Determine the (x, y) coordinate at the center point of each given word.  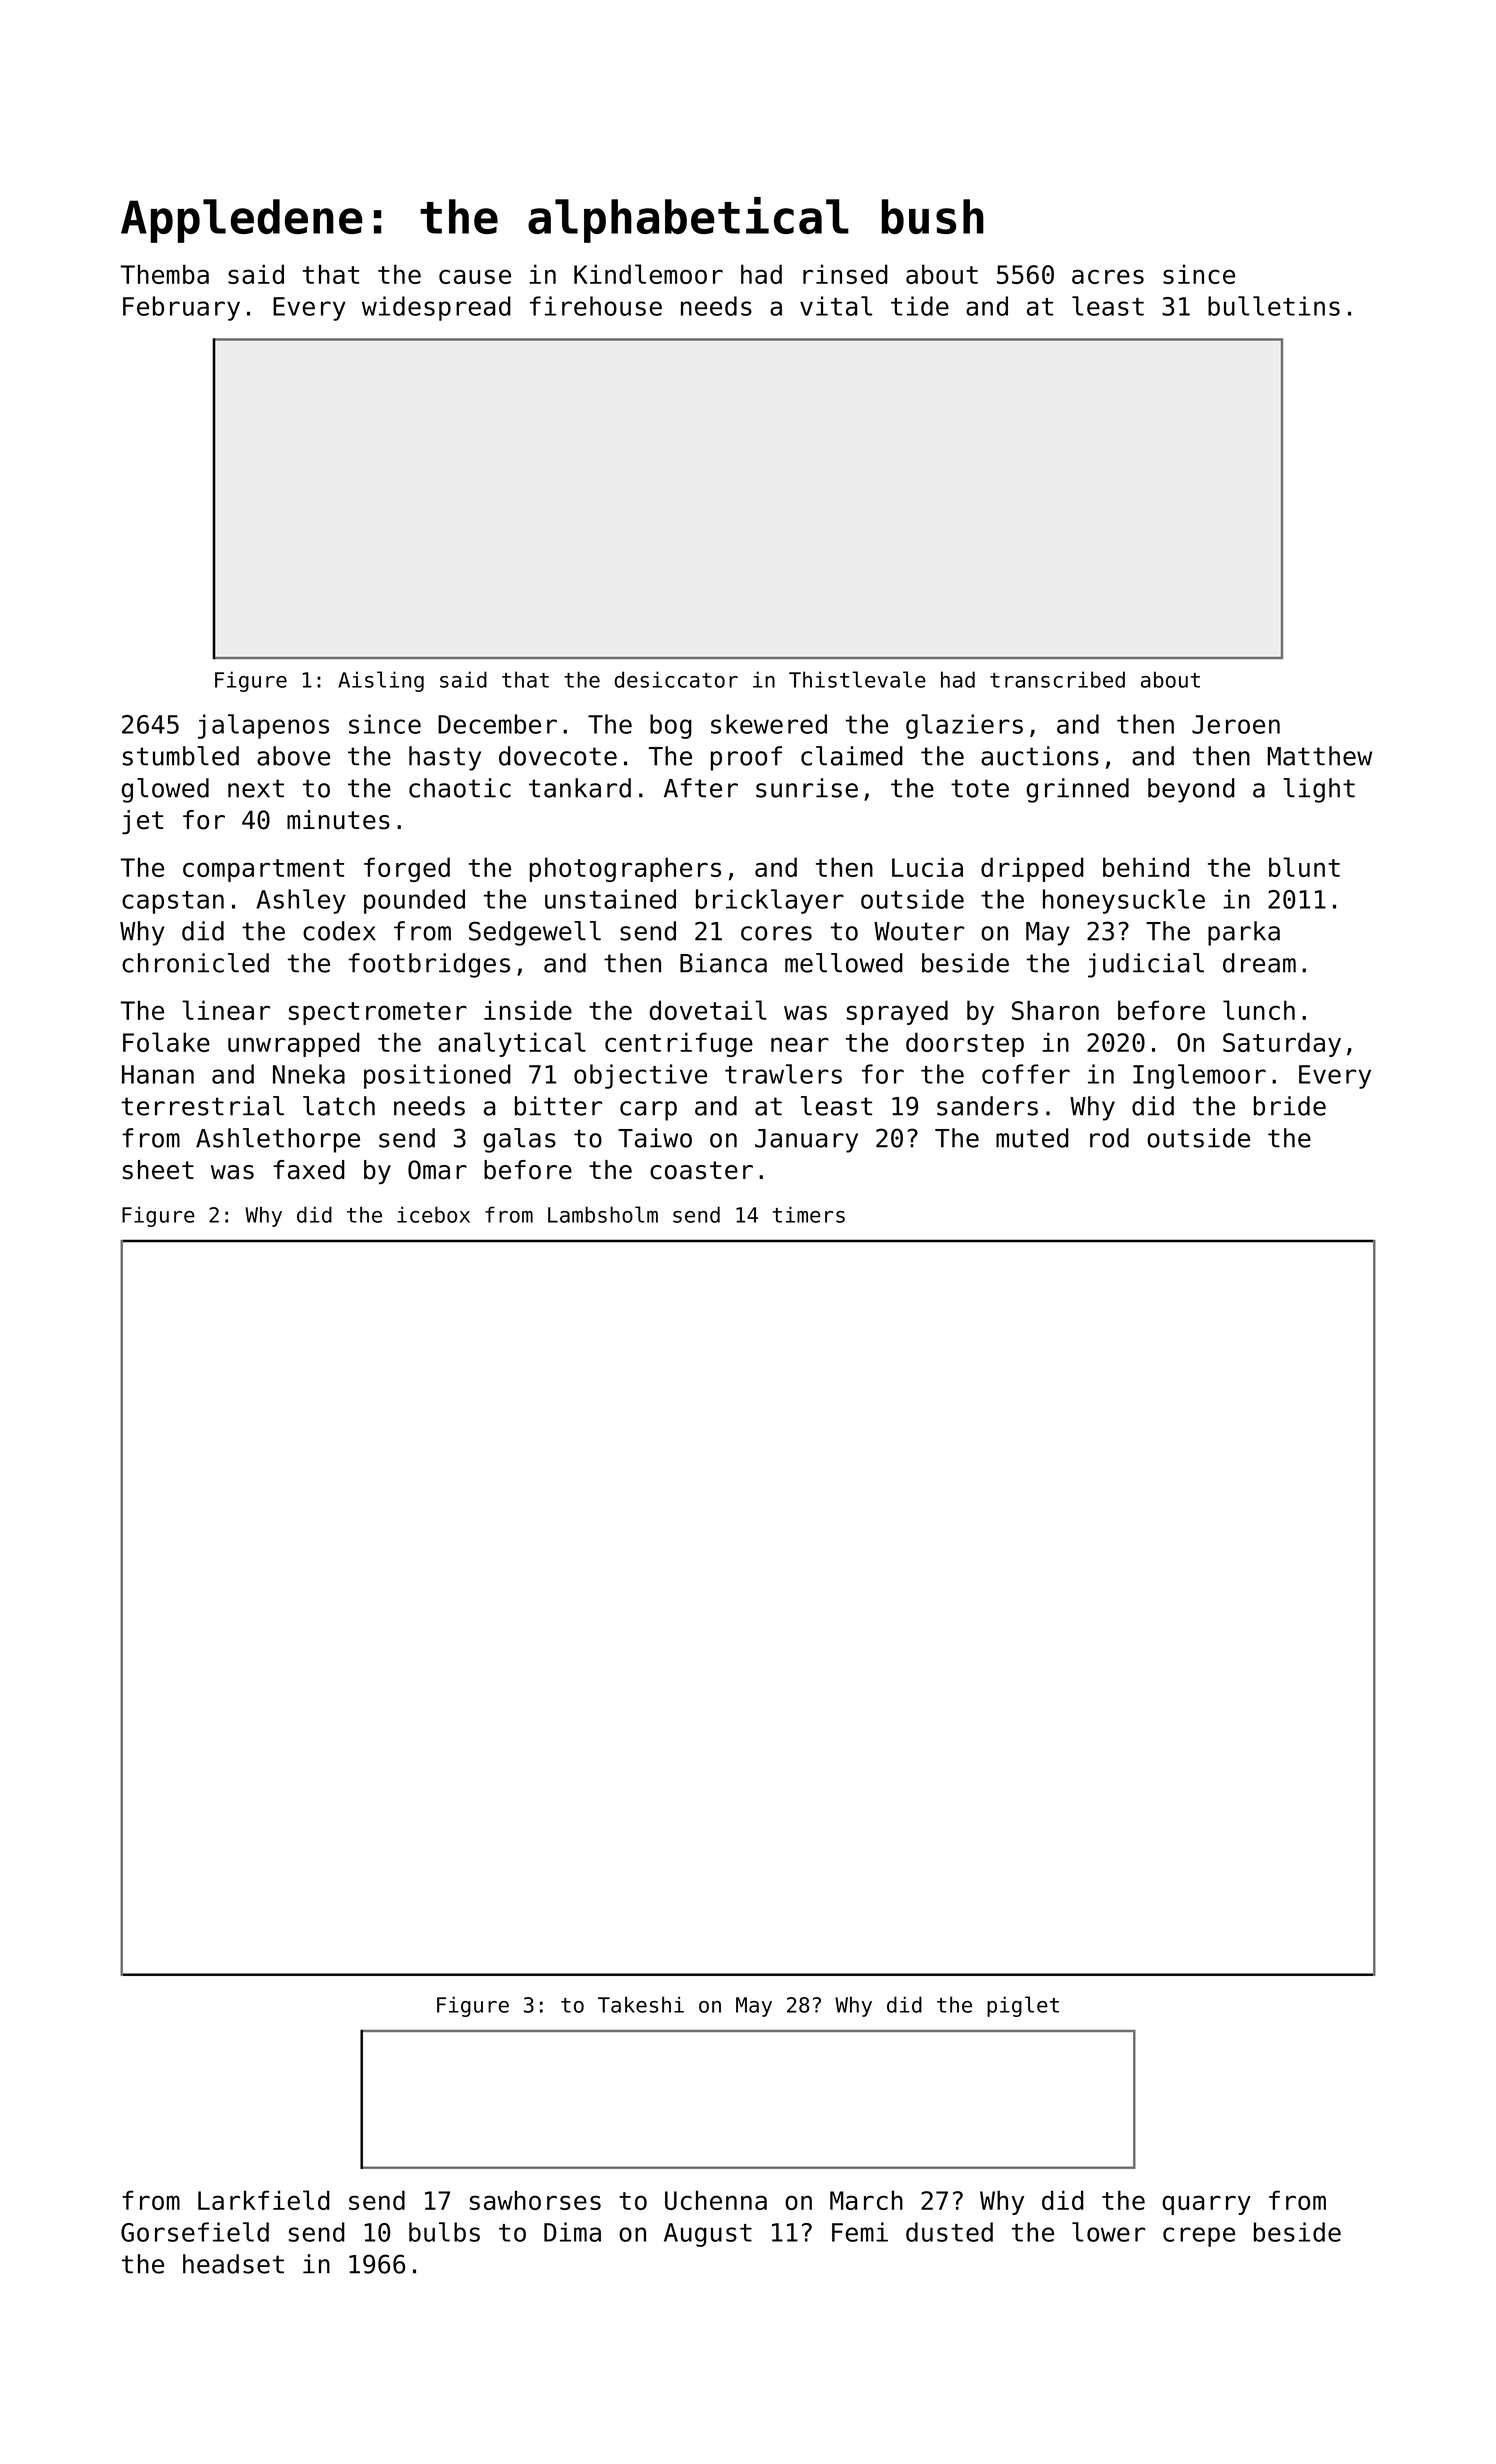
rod (1109, 1138)
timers (809, 1214)
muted (1032, 1138)
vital (836, 306)
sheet (158, 1170)
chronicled (195, 963)
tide (920, 306)
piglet (1023, 2006)
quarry (1206, 2205)
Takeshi (641, 2004)
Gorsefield (195, 2232)
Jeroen (1236, 724)
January (806, 1141)
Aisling (381, 681)
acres (1108, 276)
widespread (436, 308)
